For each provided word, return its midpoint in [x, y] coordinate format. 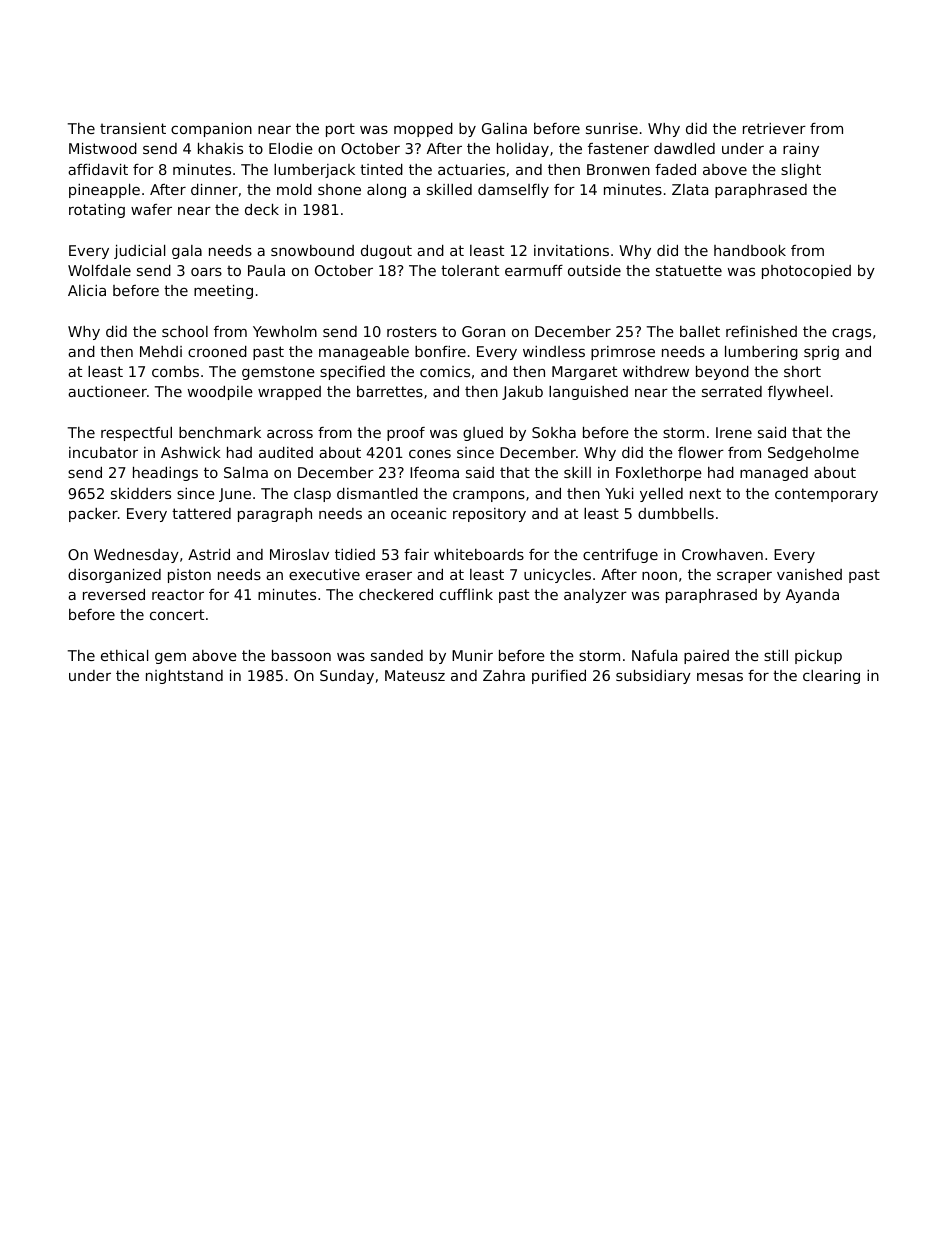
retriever [774, 128]
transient [133, 128]
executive [324, 574]
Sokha [554, 432]
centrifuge [620, 556]
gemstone [278, 373]
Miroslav [299, 554]
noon [659, 575]
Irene [734, 432]
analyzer [595, 596]
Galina [504, 128]
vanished [809, 574]
